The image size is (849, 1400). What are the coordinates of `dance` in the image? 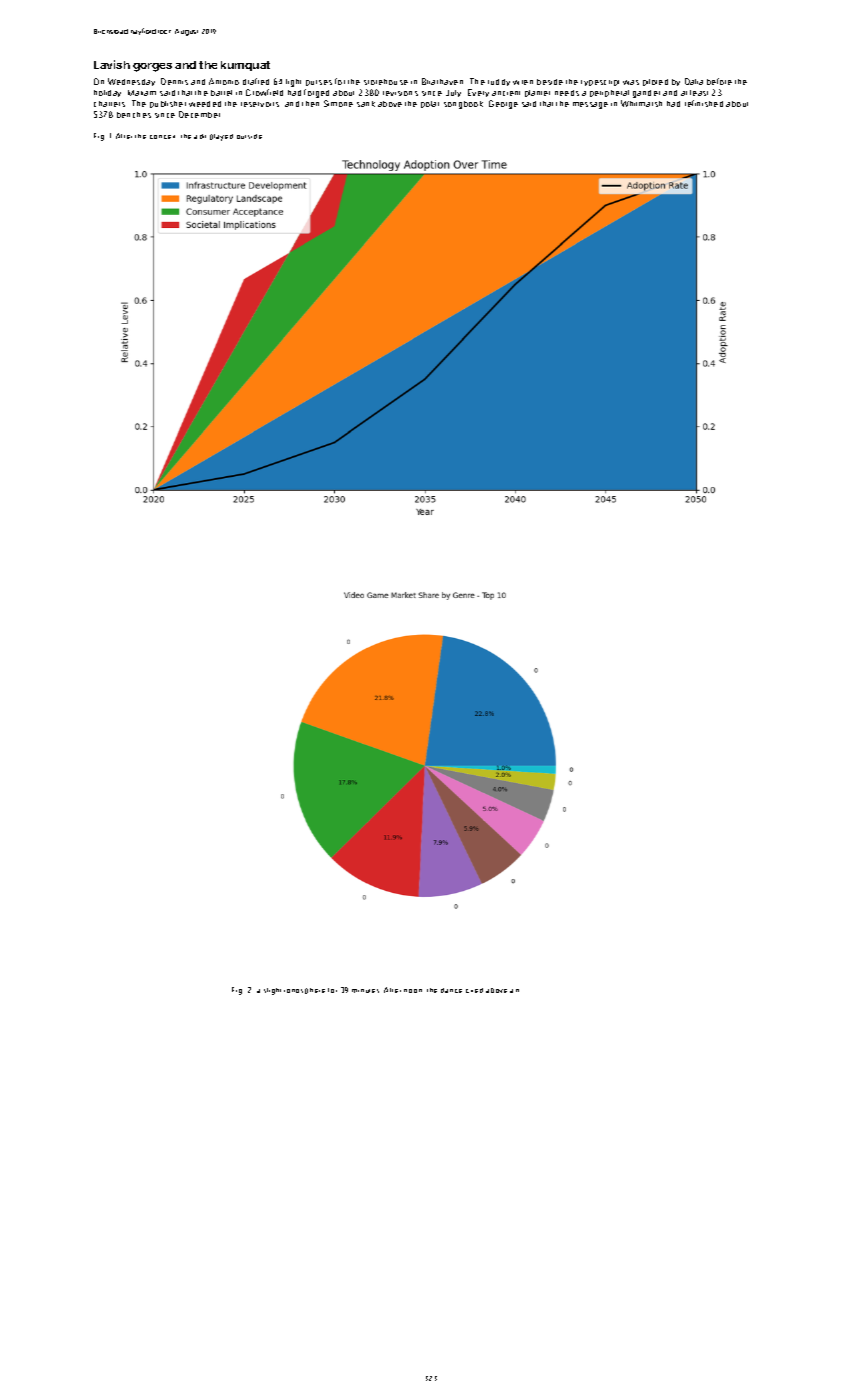 It's located at (451, 990).
